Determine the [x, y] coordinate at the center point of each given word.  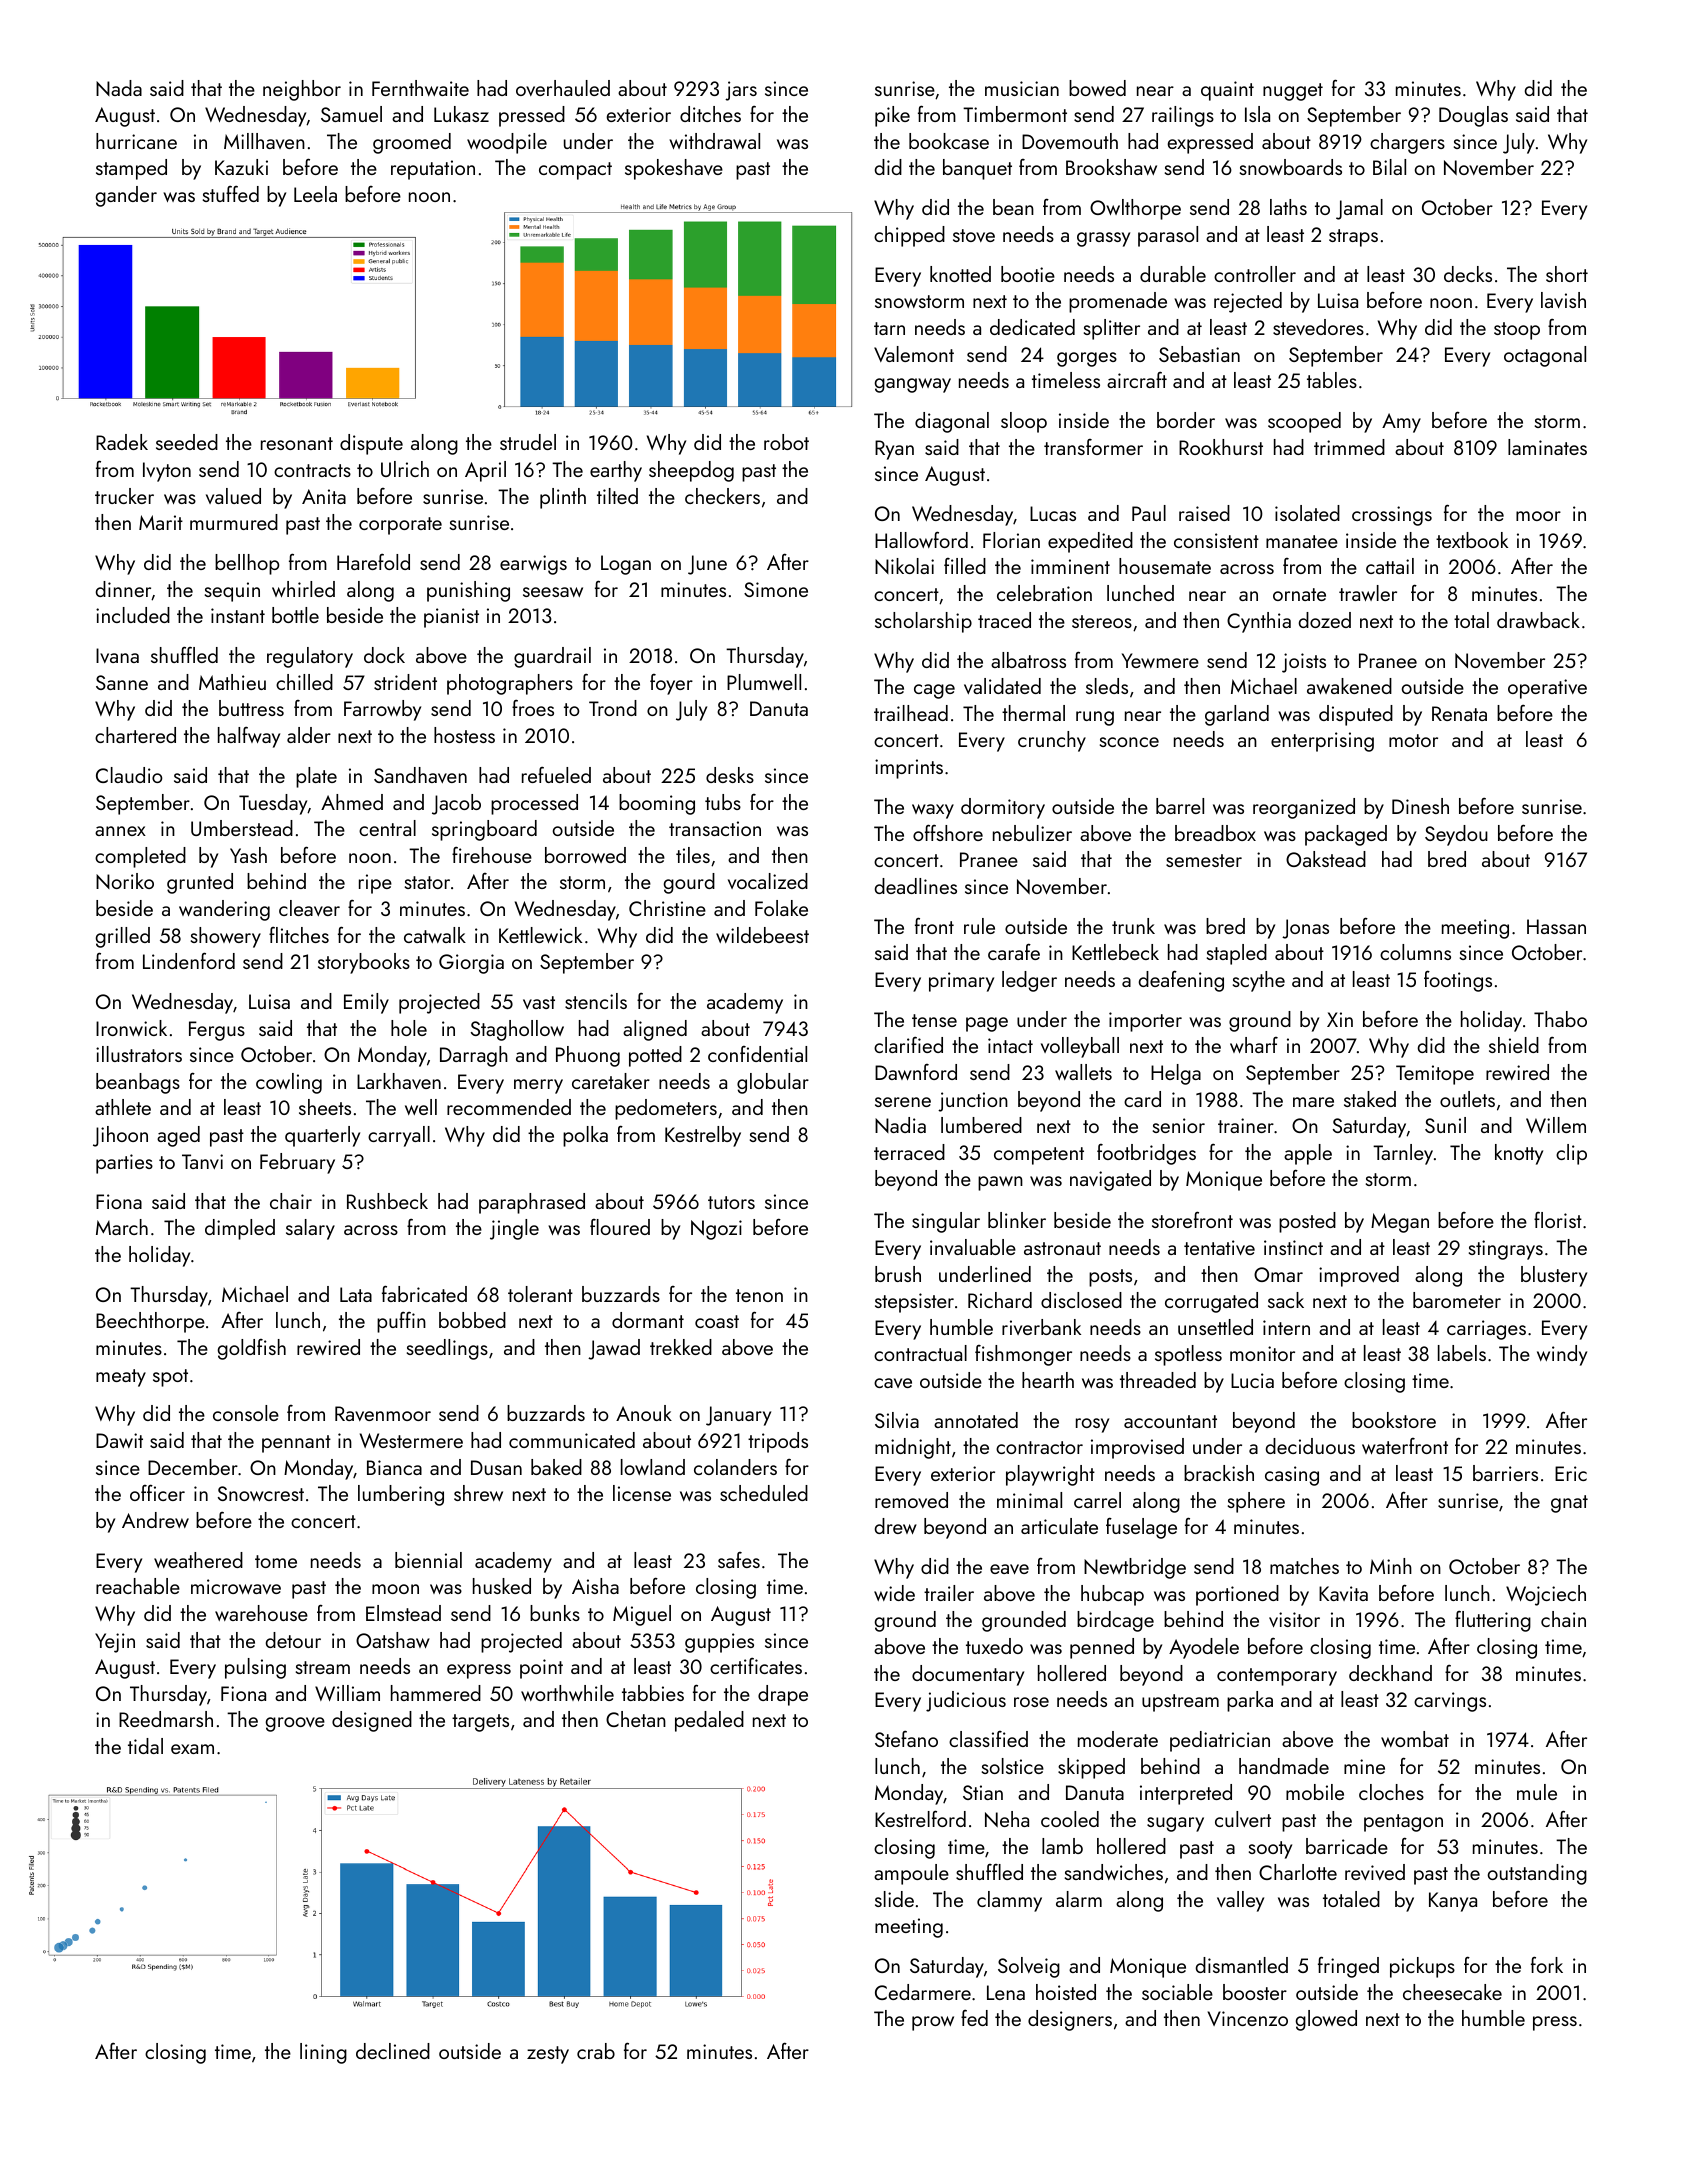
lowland [653, 1467]
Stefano [906, 1739]
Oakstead [1326, 859]
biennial [428, 1560]
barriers [1505, 1473]
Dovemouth [1070, 141]
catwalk [435, 935]
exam [192, 1749]
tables [1332, 380]
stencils [596, 1001]
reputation [433, 170]
